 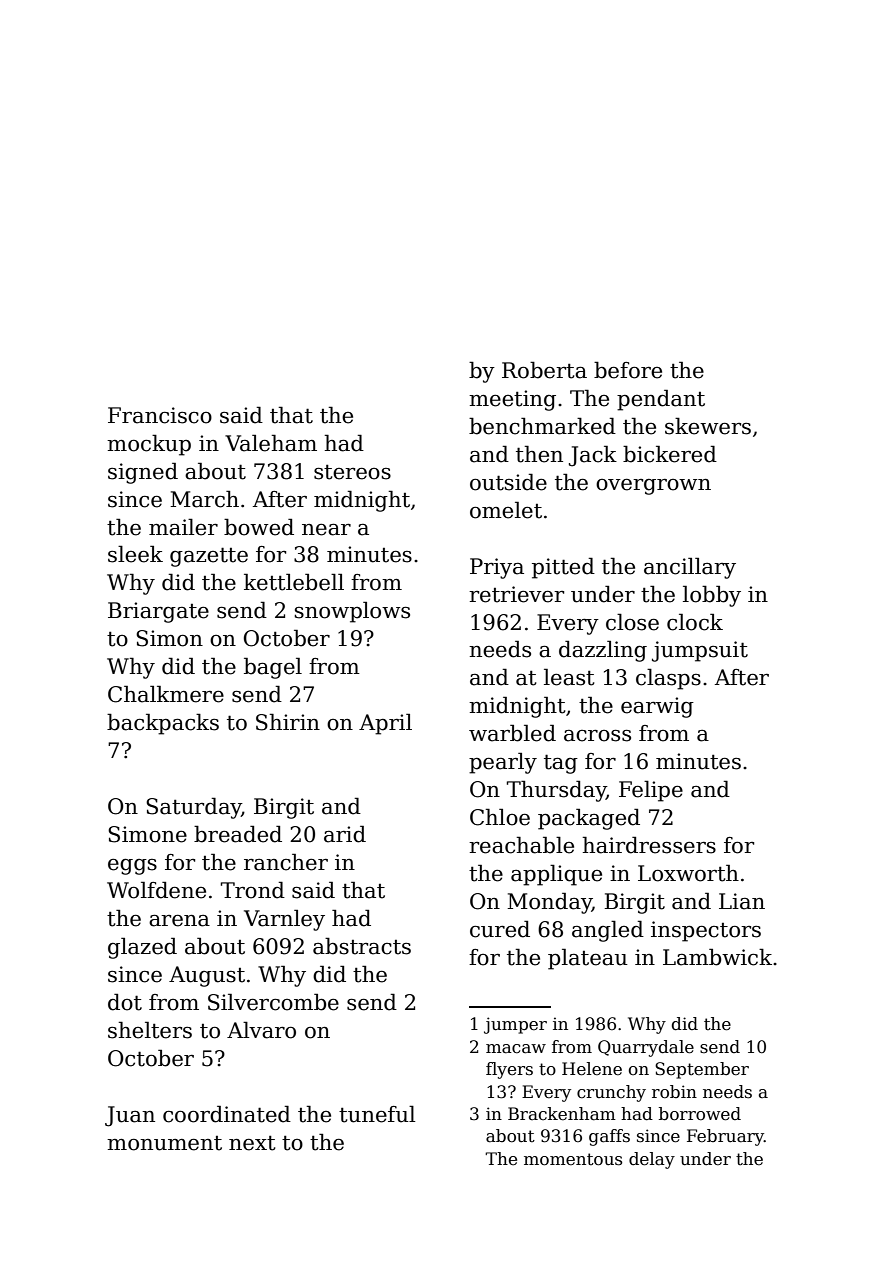 What do you see at coordinates (273, 668) in the page?
I see `bagel` at bounding box center [273, 668].
